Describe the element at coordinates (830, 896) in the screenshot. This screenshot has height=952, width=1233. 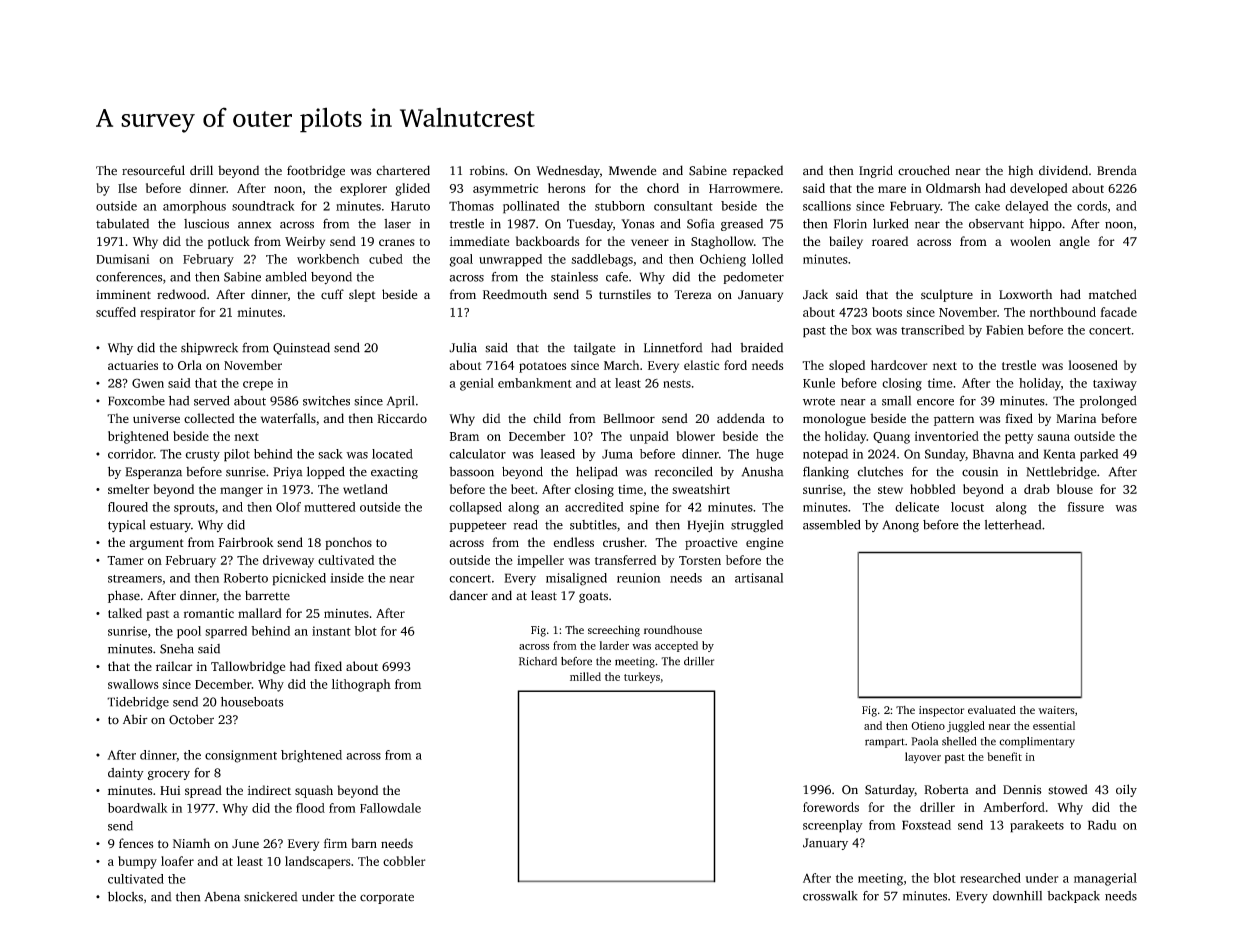
I see `crosswalk` at that location.
